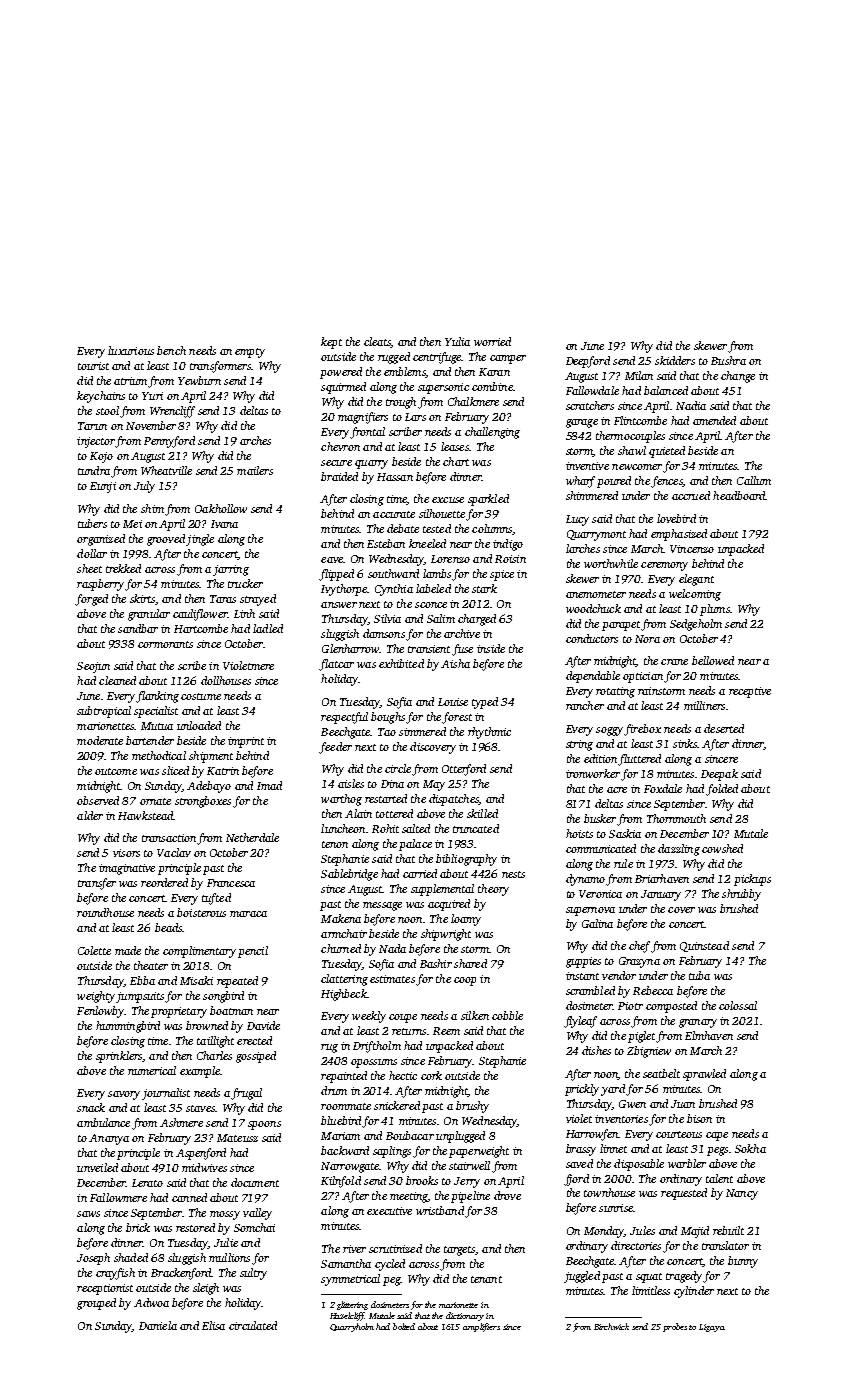  Describe the element at coordinates (404, 1326) in the image. I see `bolted` at that location.
